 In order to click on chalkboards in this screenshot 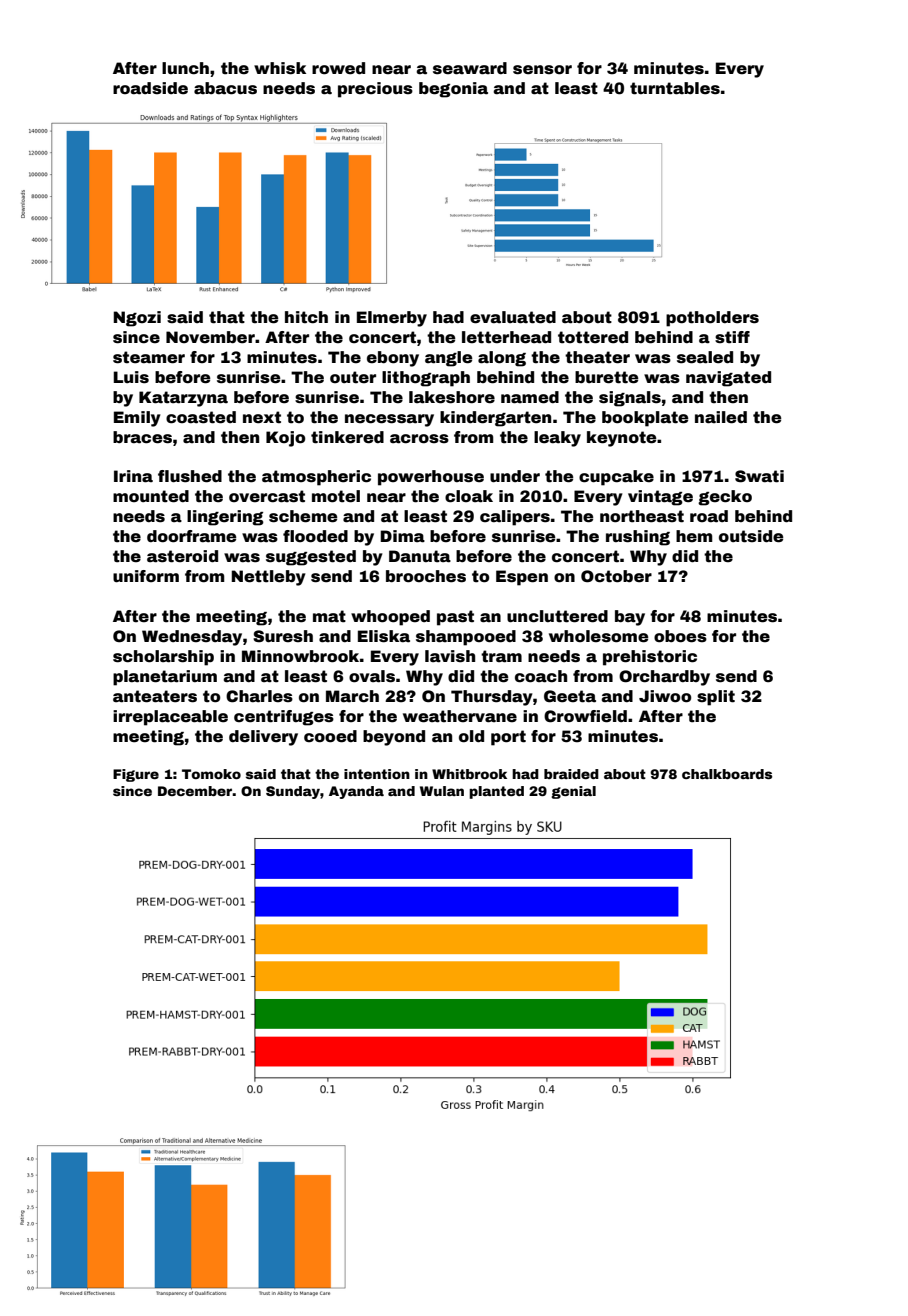, I will do `click(727, 774)`.
